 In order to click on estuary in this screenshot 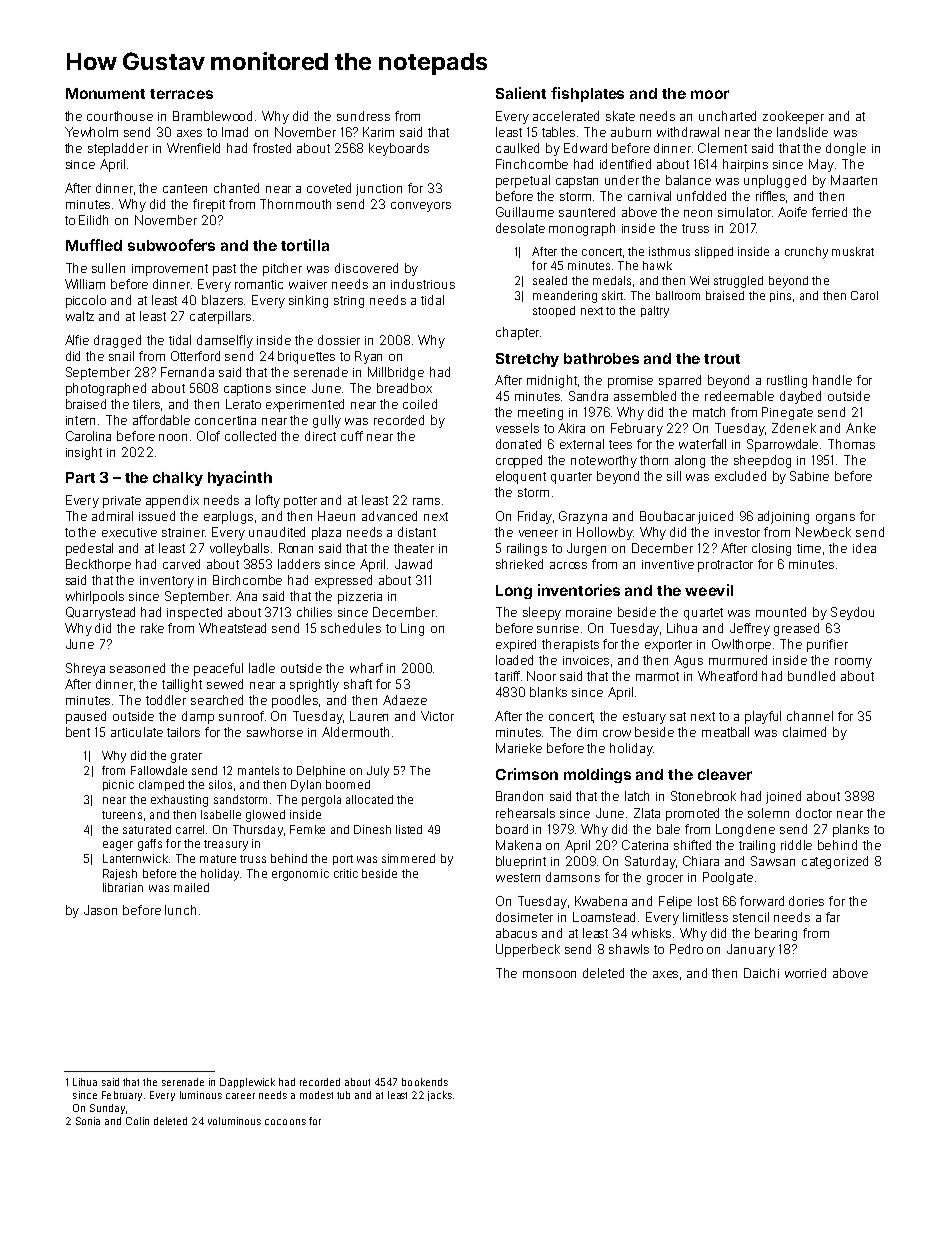, I will do `click(644, 718)`.
